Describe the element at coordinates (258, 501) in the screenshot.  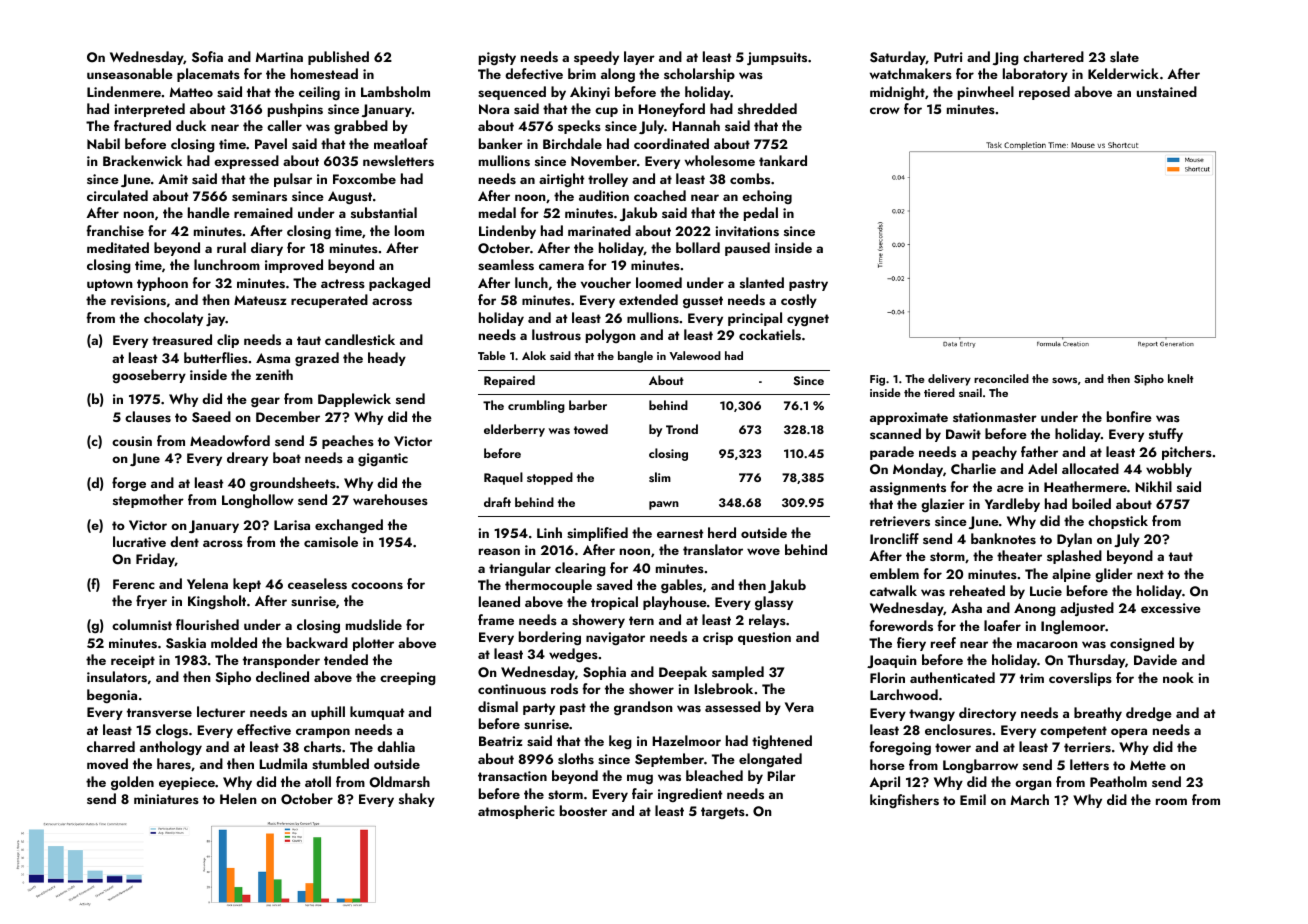
I see `Longhollow` at that location.
